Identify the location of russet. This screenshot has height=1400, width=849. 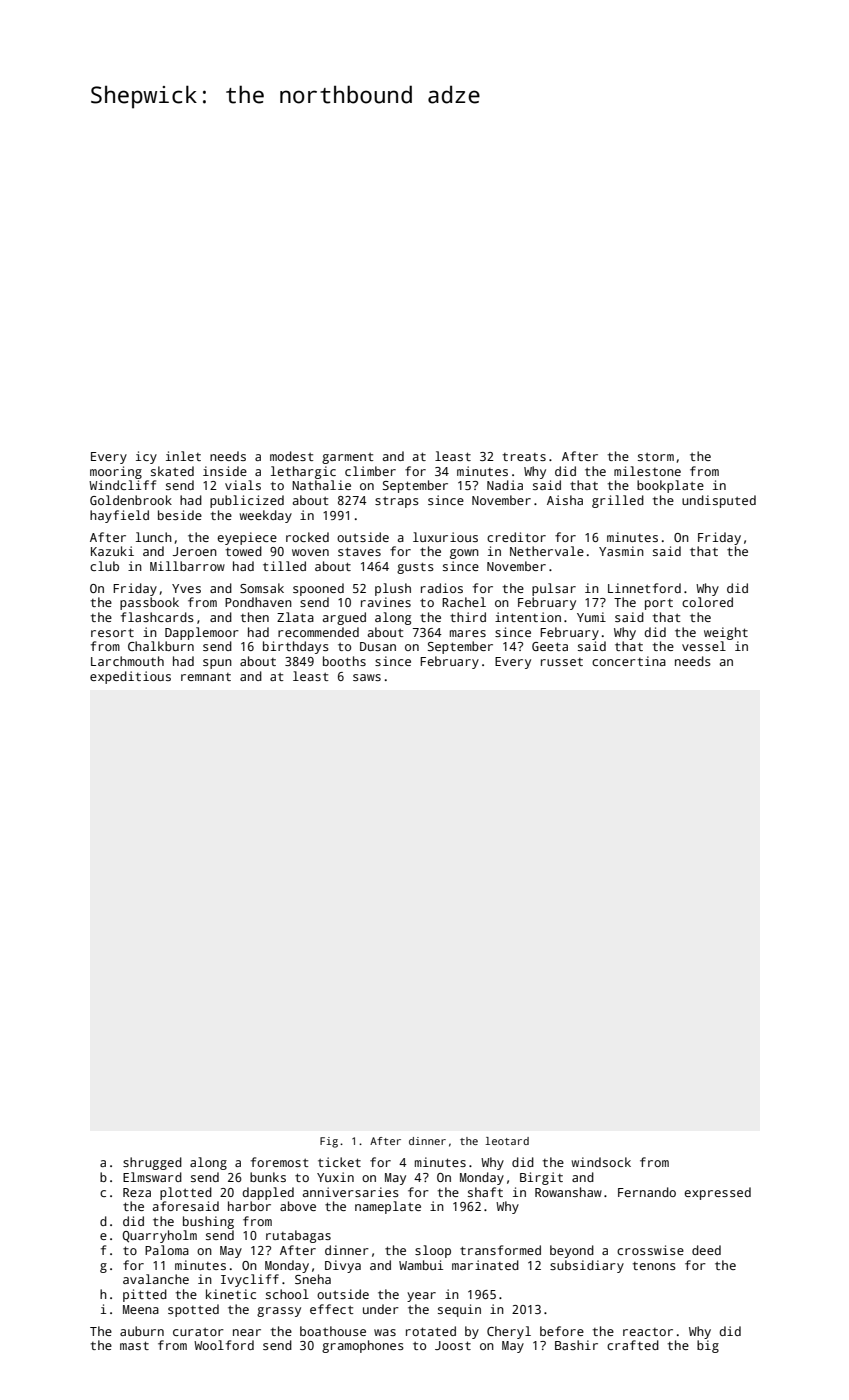
(562, 662).
